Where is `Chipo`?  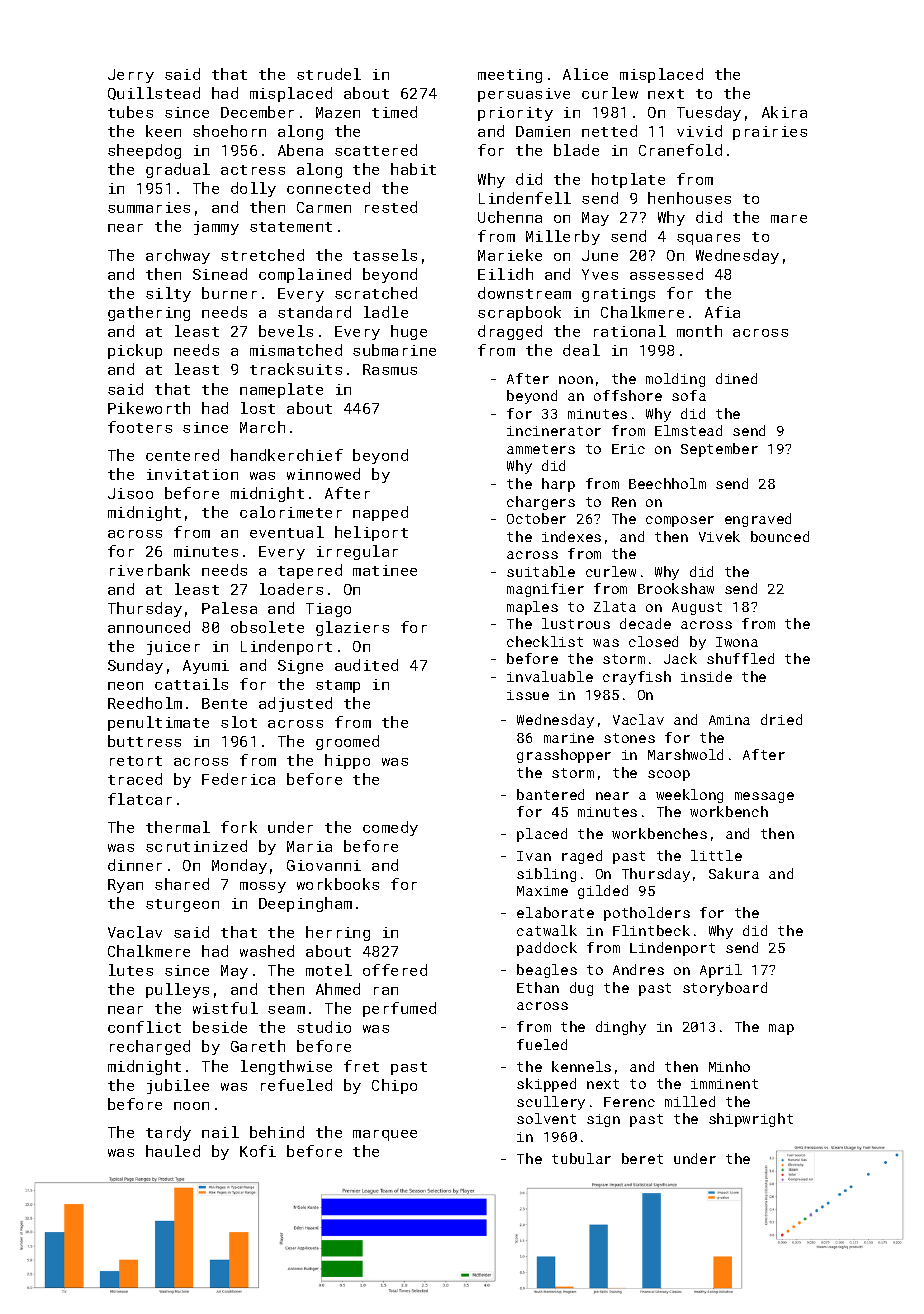
Chipo is located at coordinates (394, 1086).
